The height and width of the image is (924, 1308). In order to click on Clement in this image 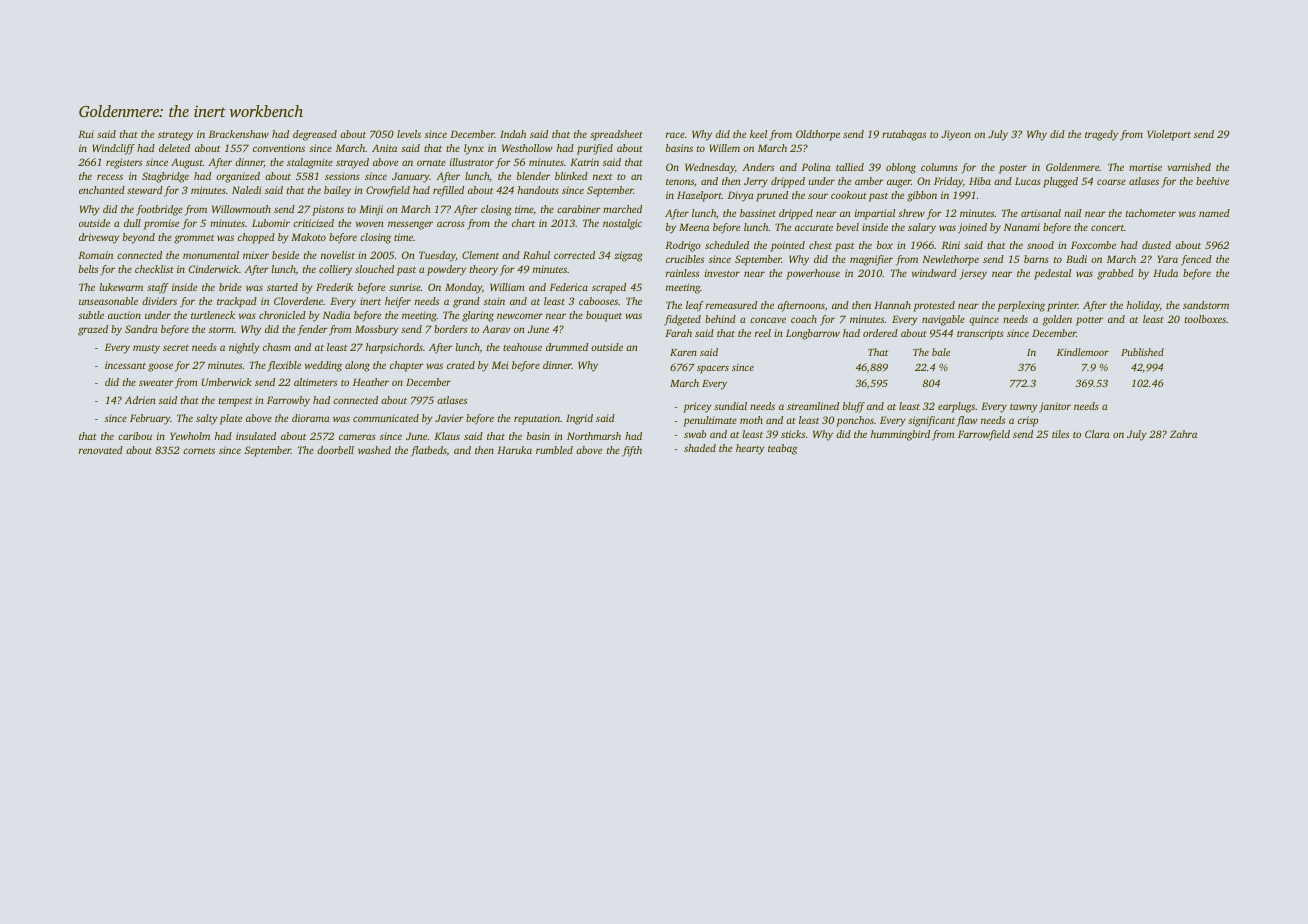, I will do `click(480, 255)`.
